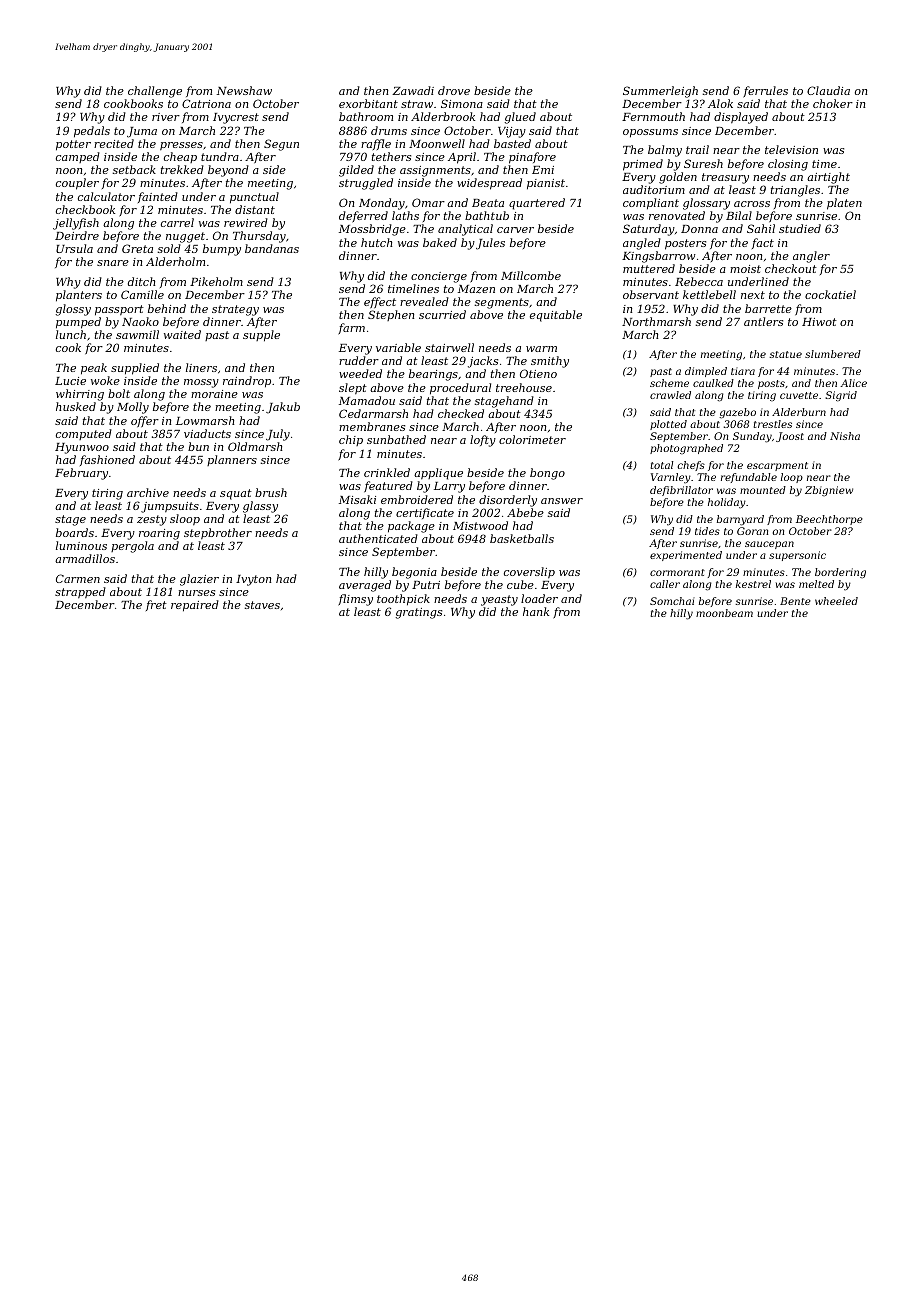 The height and width of the image is (1308, 924). What do you see at coordinates (73, 145) in the image?
I see `potter` at bounding box center [73, 145].
